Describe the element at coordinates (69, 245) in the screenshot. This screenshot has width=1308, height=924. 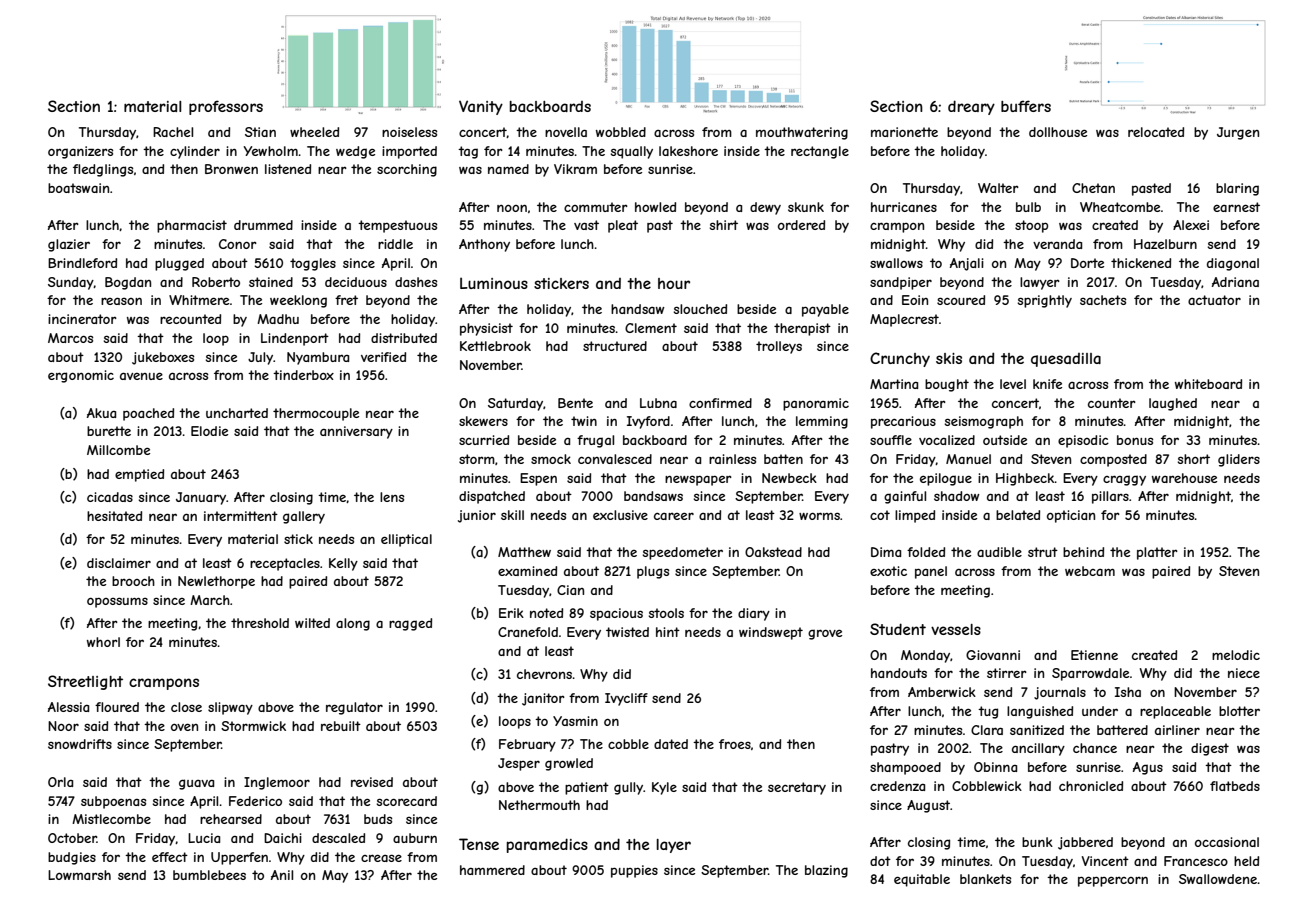
I see `glazier` at that location.
